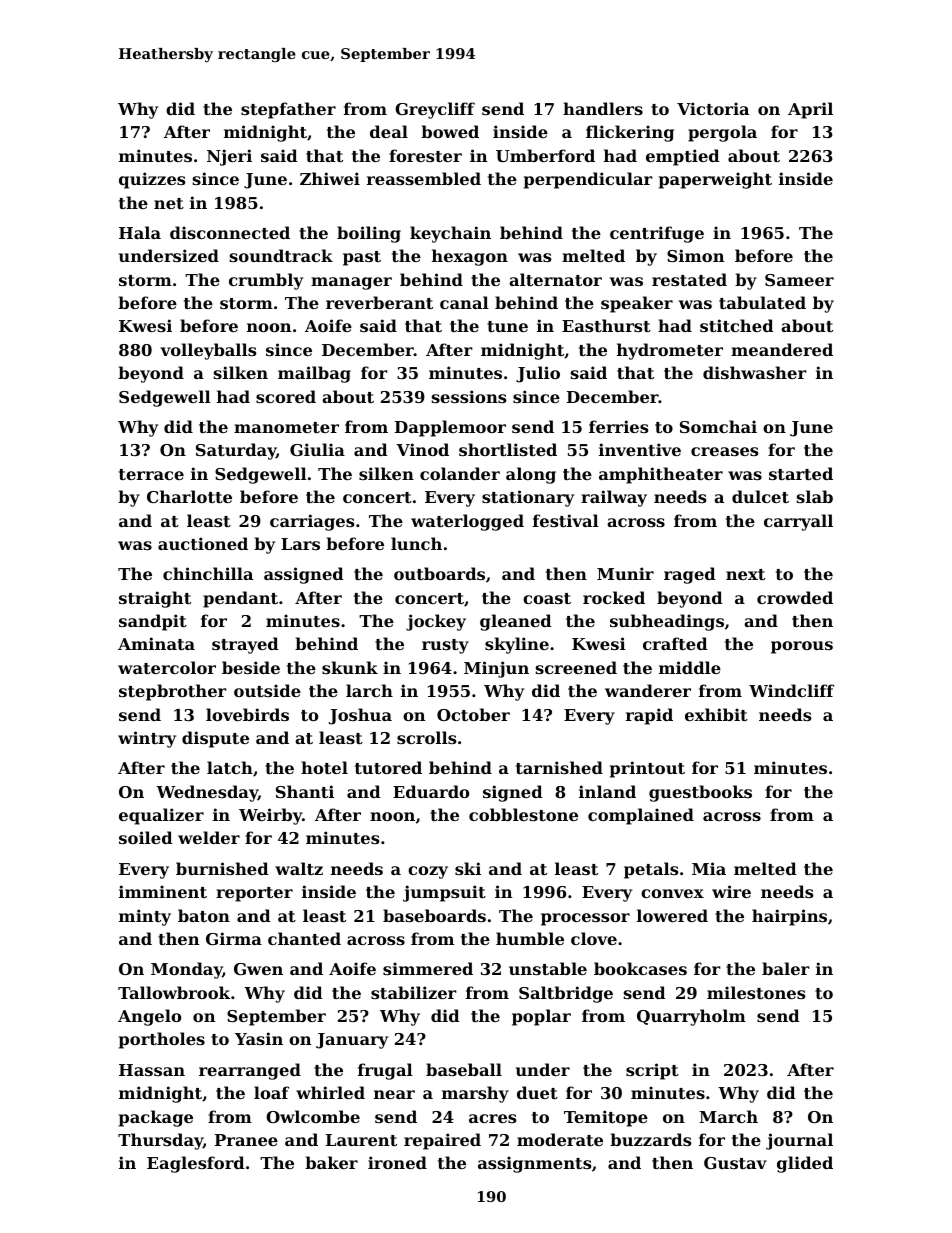 Image resolution: width=952 pixels, height=1233 pixels. What do you see at coordinates (799, 280) in the image?
I see `Sameer` at bounding box center [799, 280].
